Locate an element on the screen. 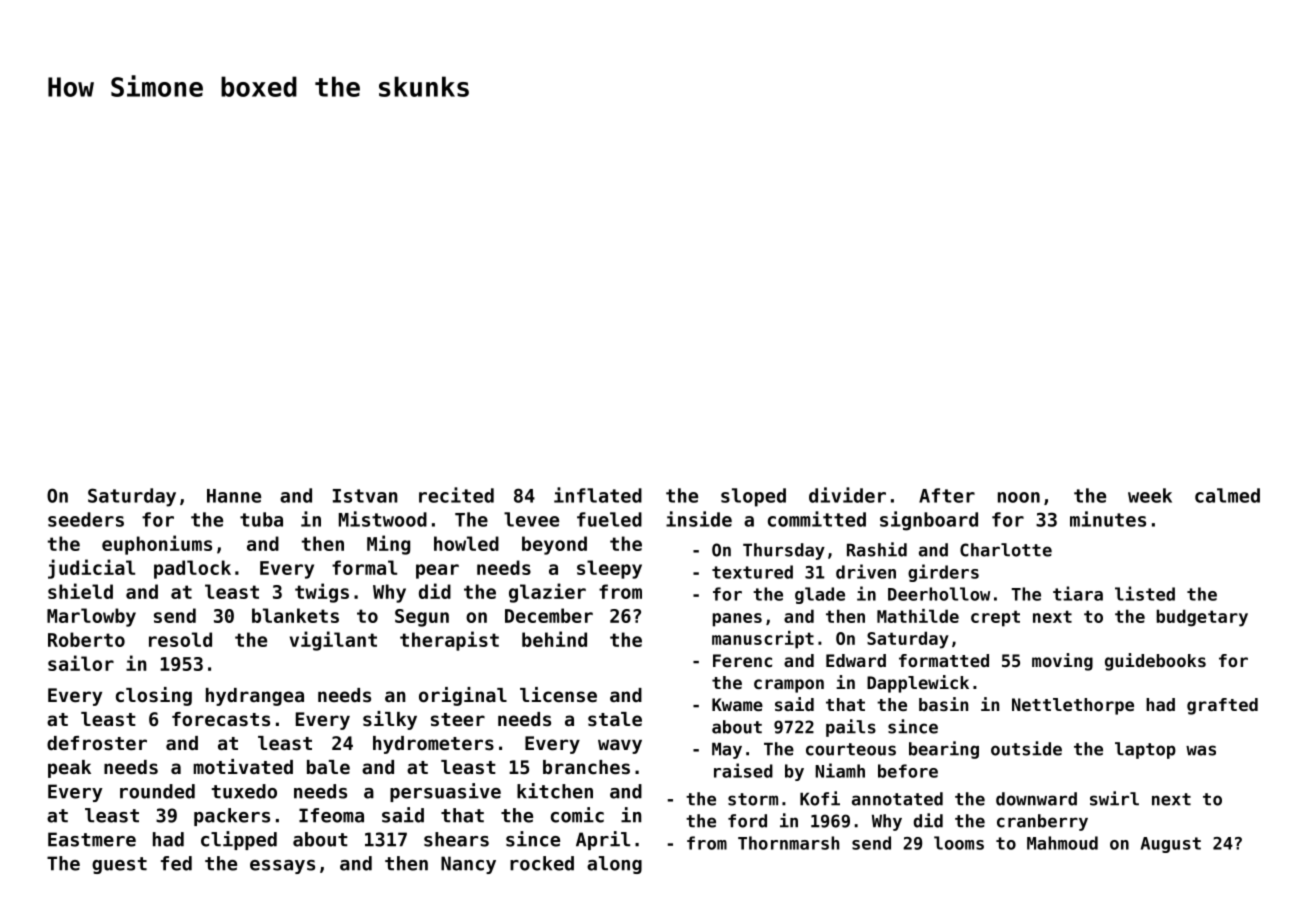  original is located at coordinates (463, 696).
